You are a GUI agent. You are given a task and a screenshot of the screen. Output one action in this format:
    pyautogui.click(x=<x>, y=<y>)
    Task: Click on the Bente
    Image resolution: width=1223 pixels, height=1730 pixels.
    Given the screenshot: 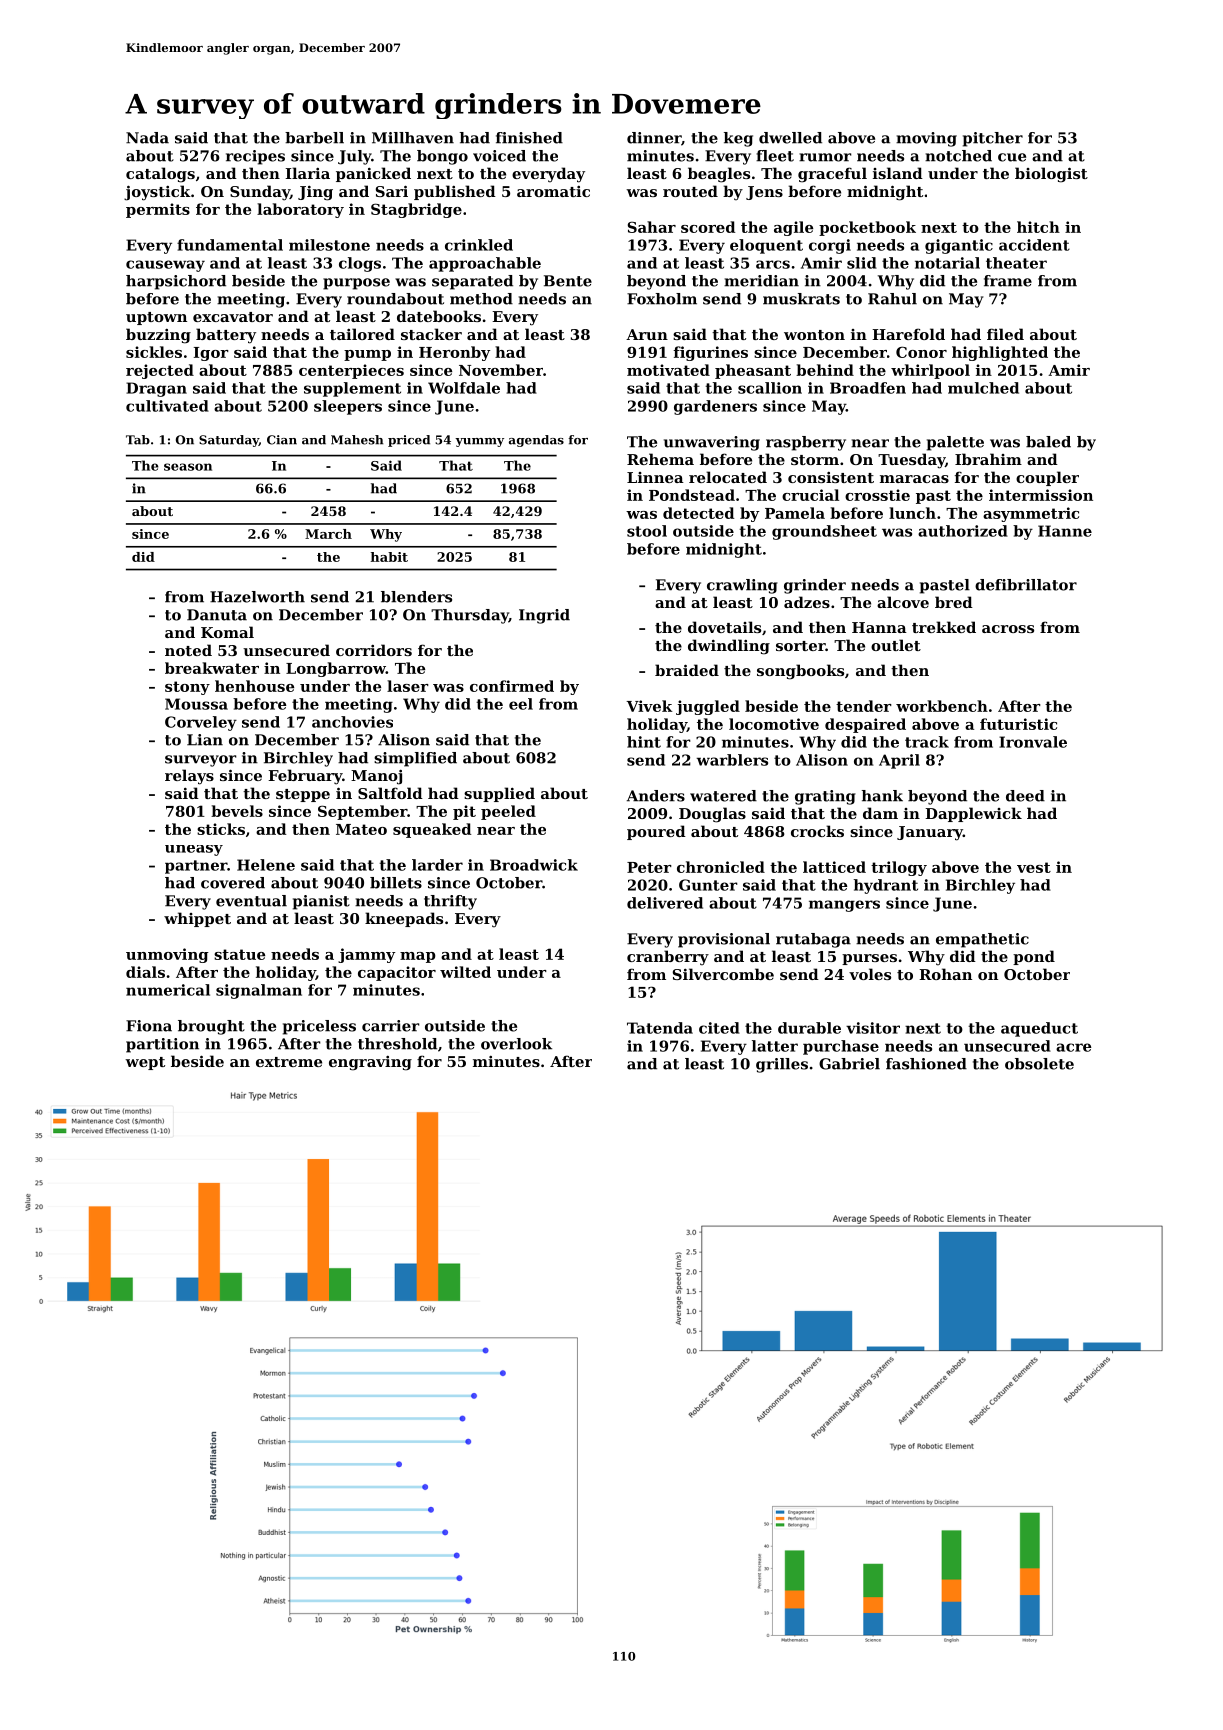 What is the action you would take?
    pyautogui.click(x=568, y=281)
